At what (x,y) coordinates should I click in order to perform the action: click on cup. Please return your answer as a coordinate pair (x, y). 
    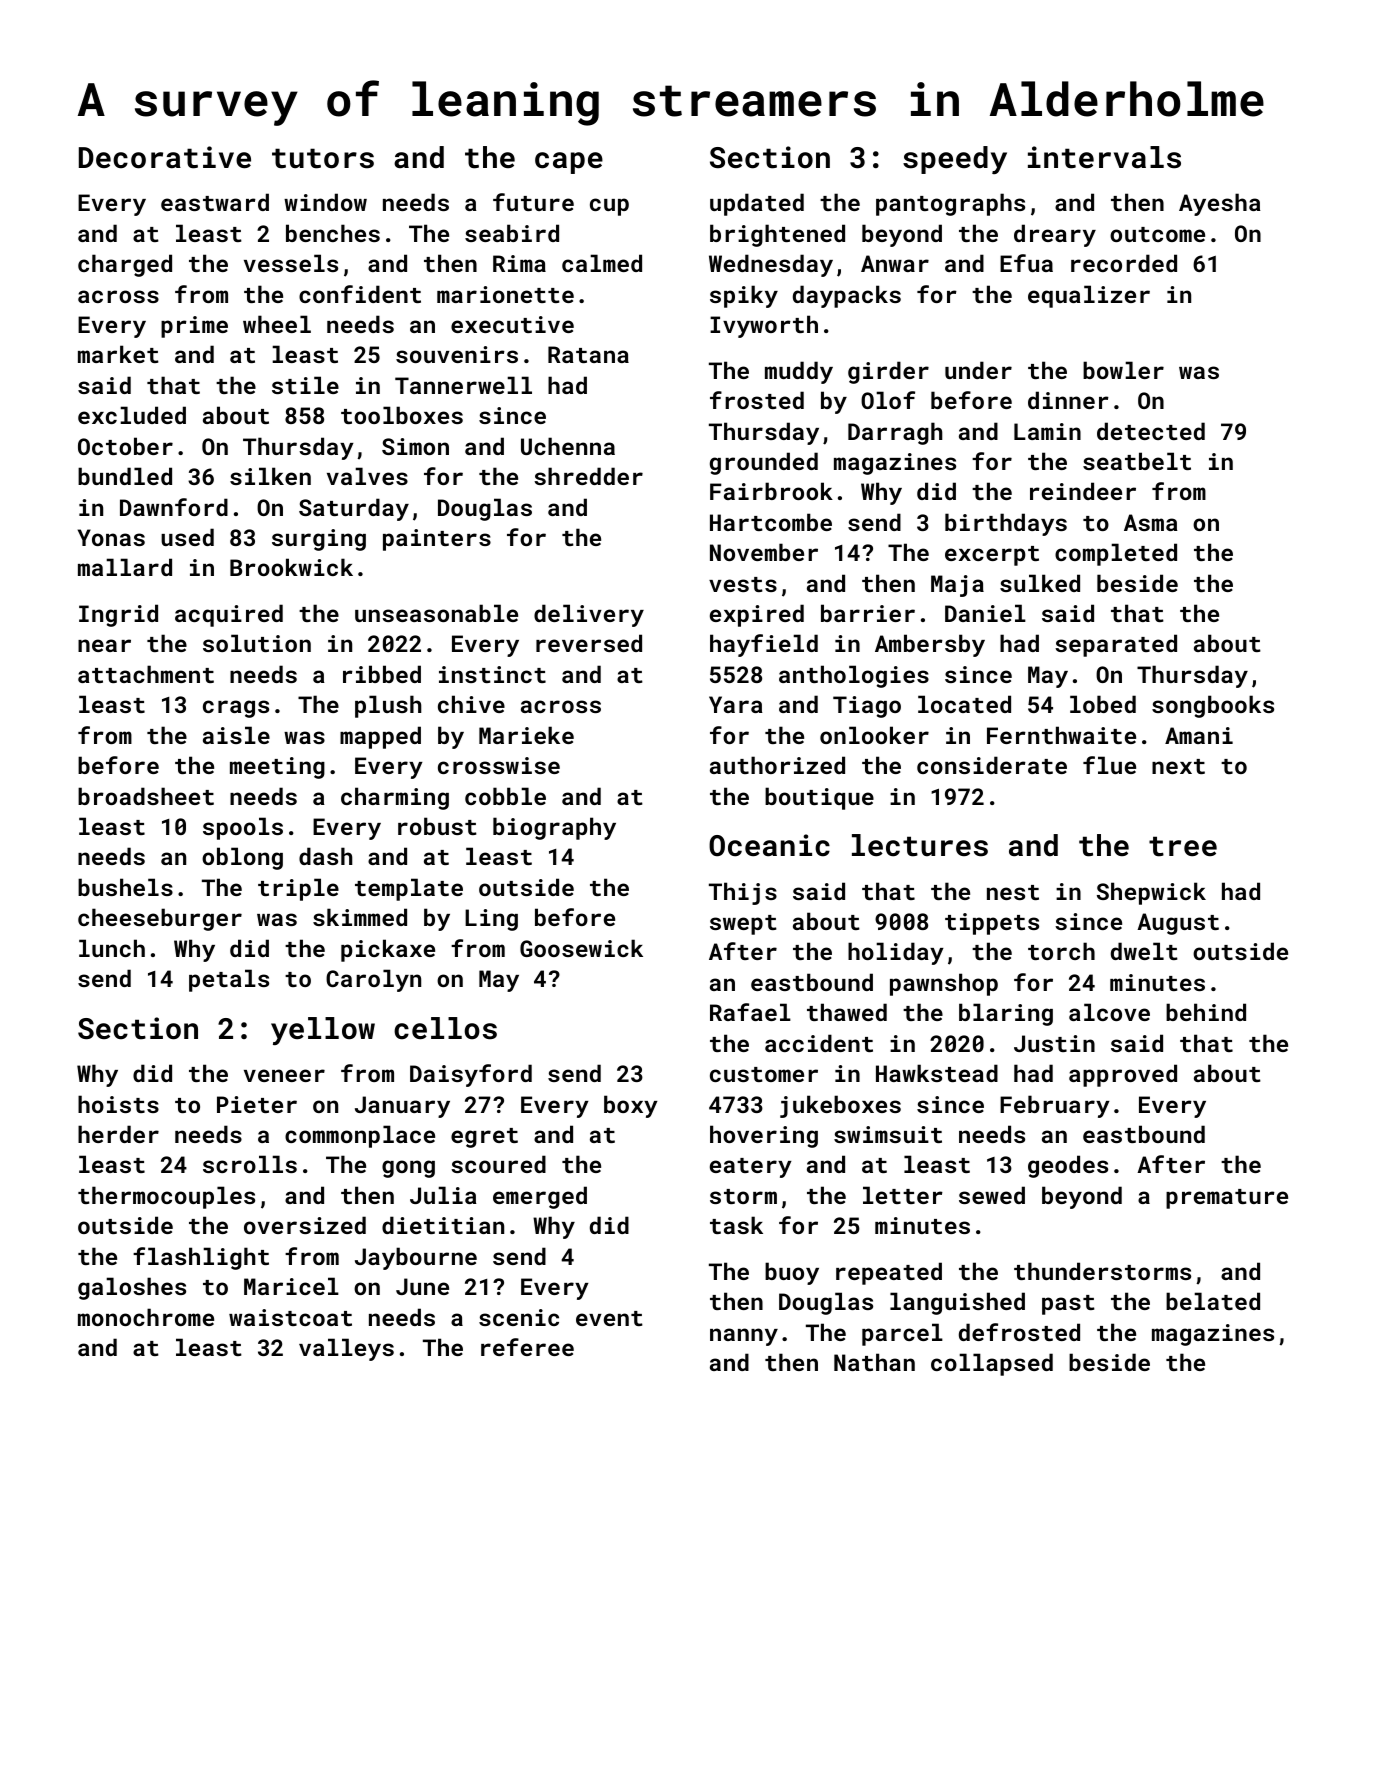
    Looking at the image, I should click on (609, 207).
